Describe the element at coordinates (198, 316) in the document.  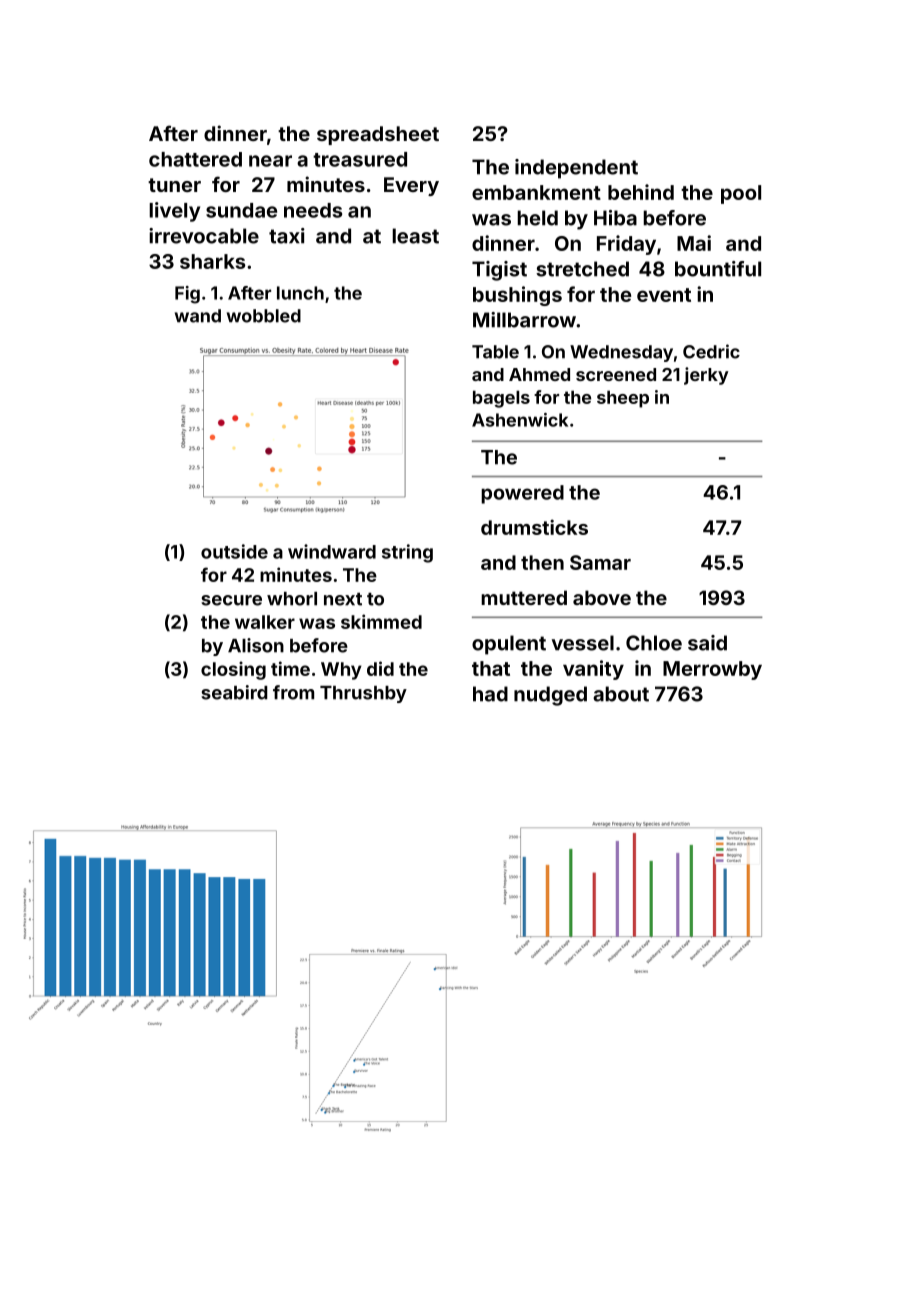
I see `wand` at that location.
